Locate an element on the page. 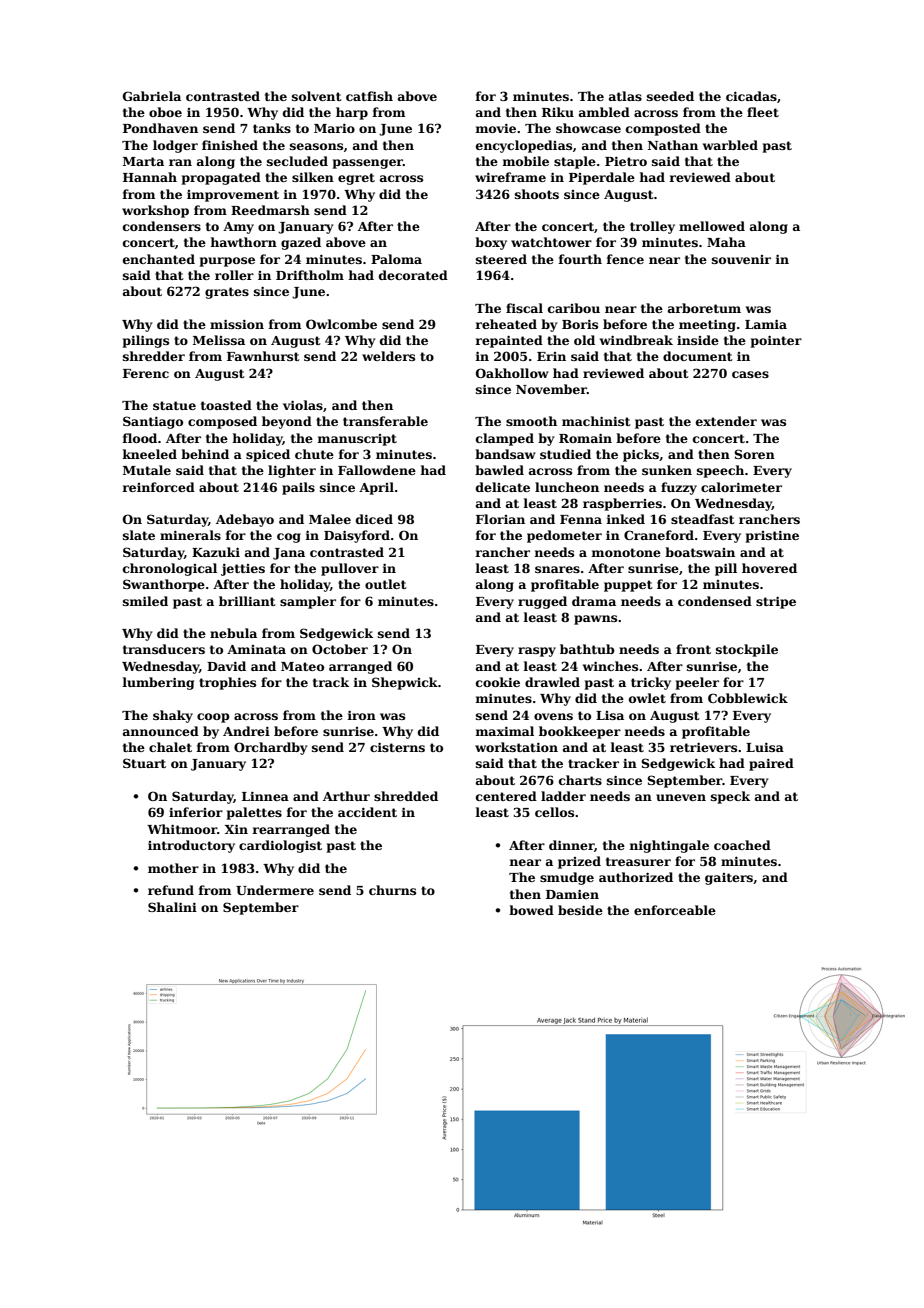  cellos is located at coordinates (554, 812).
